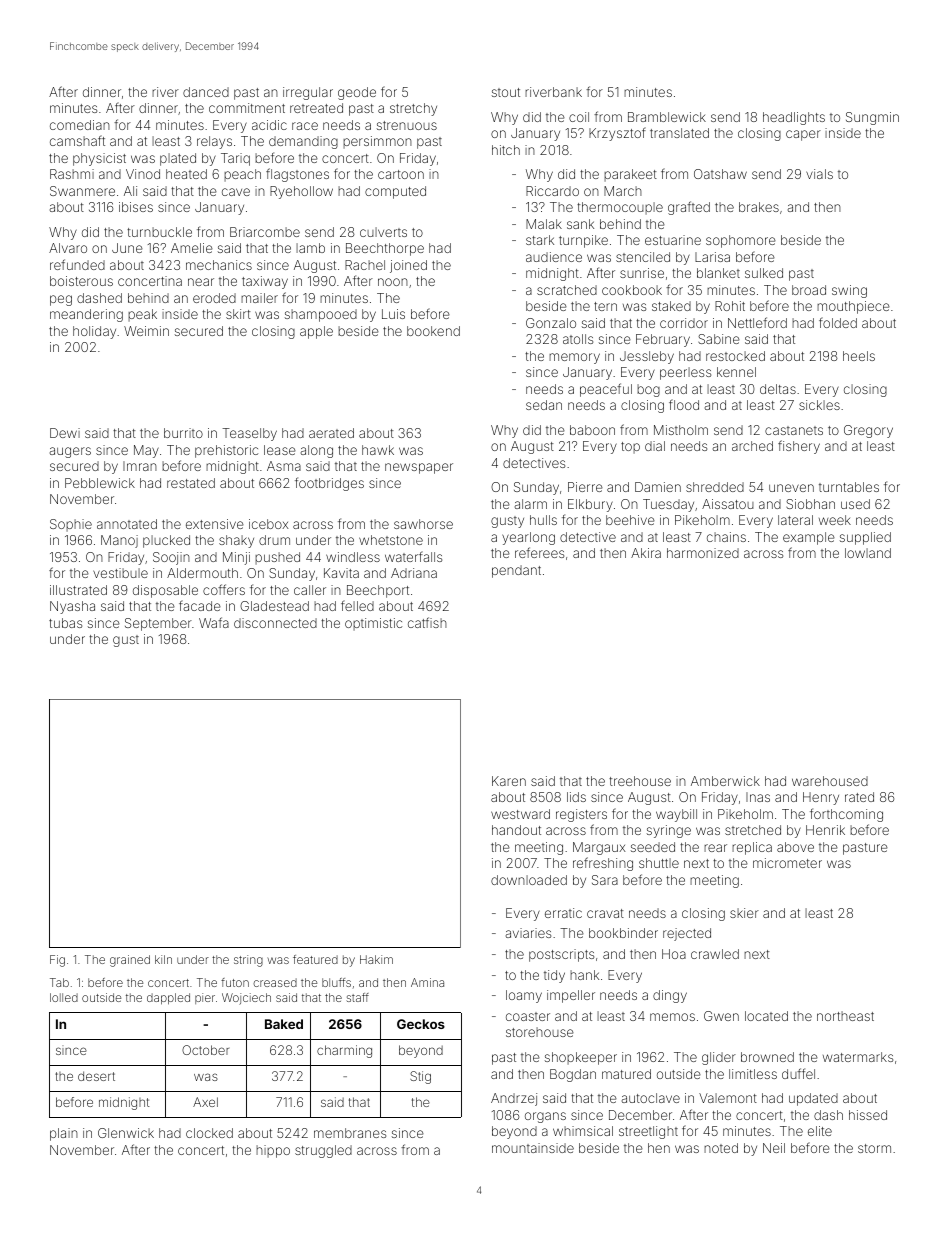  What do you see at coordinates (563, 913) in the image?
I see `erratic` at bounding box center [563, 913].
